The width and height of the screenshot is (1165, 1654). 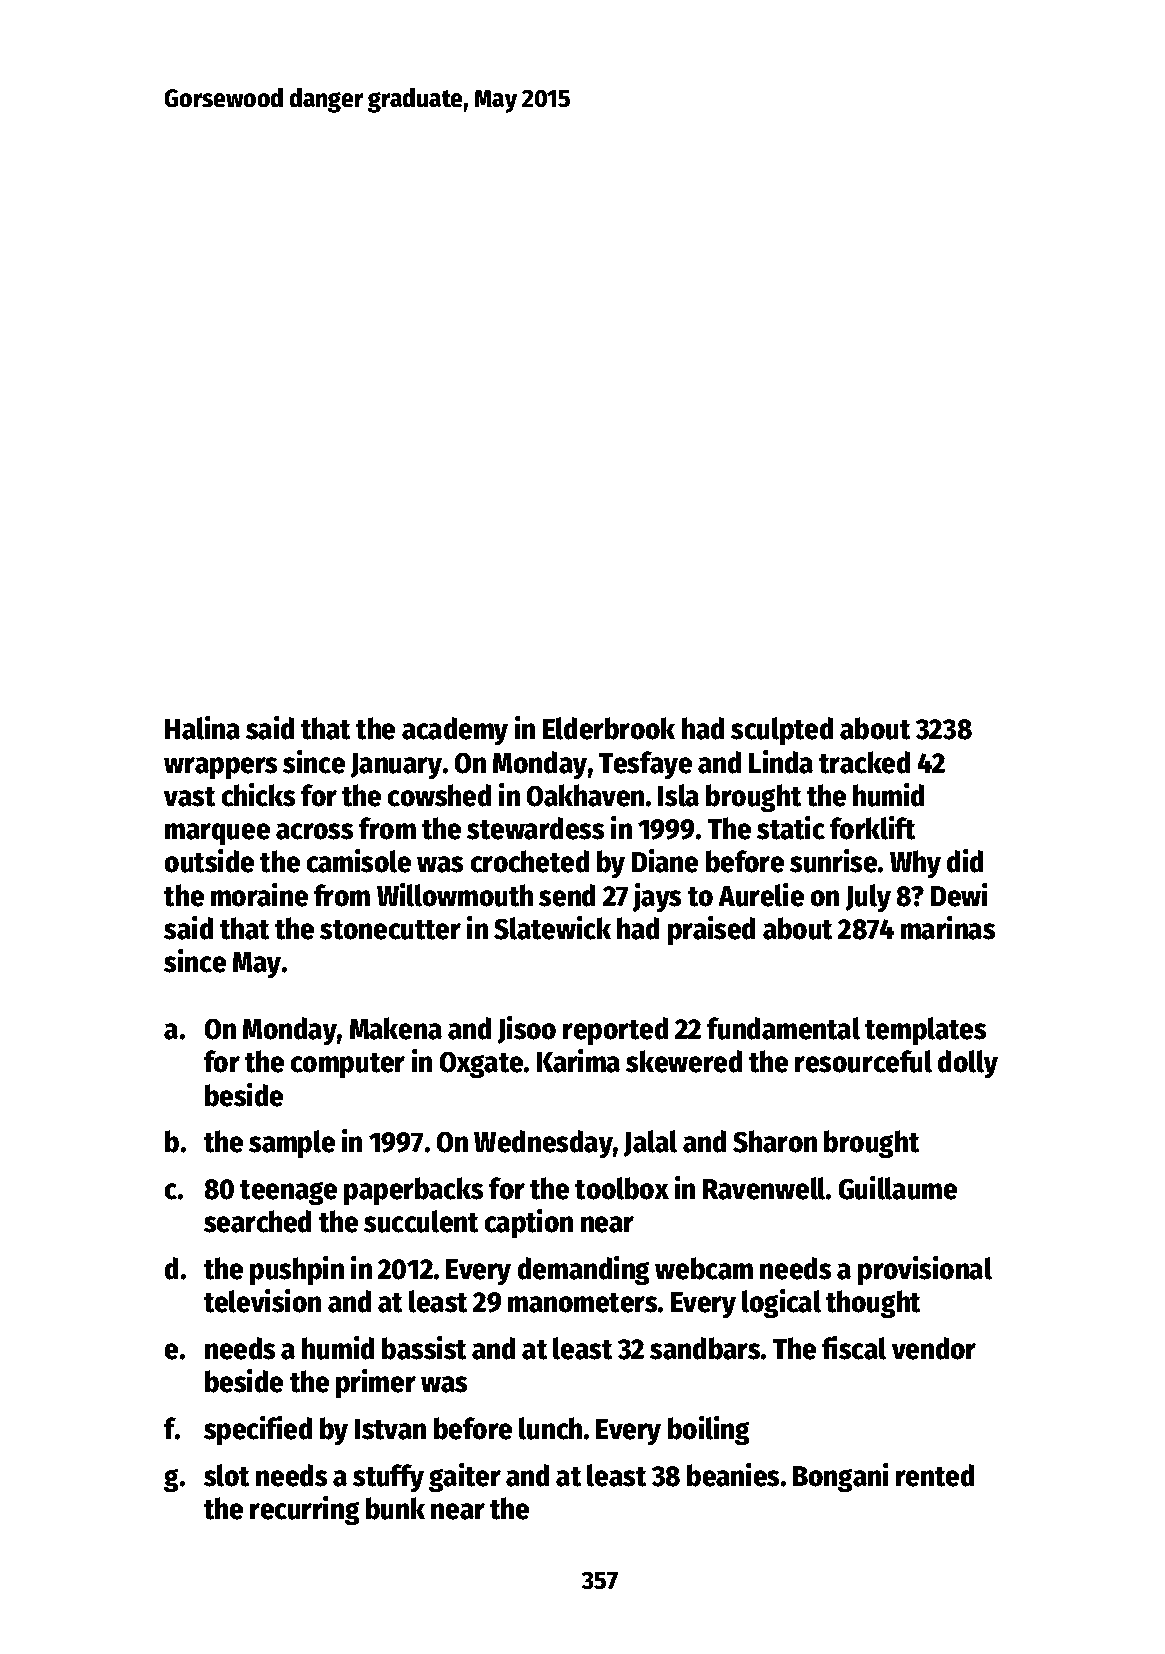 I want to click on Guillaume, so click(x=898, y=1188).
